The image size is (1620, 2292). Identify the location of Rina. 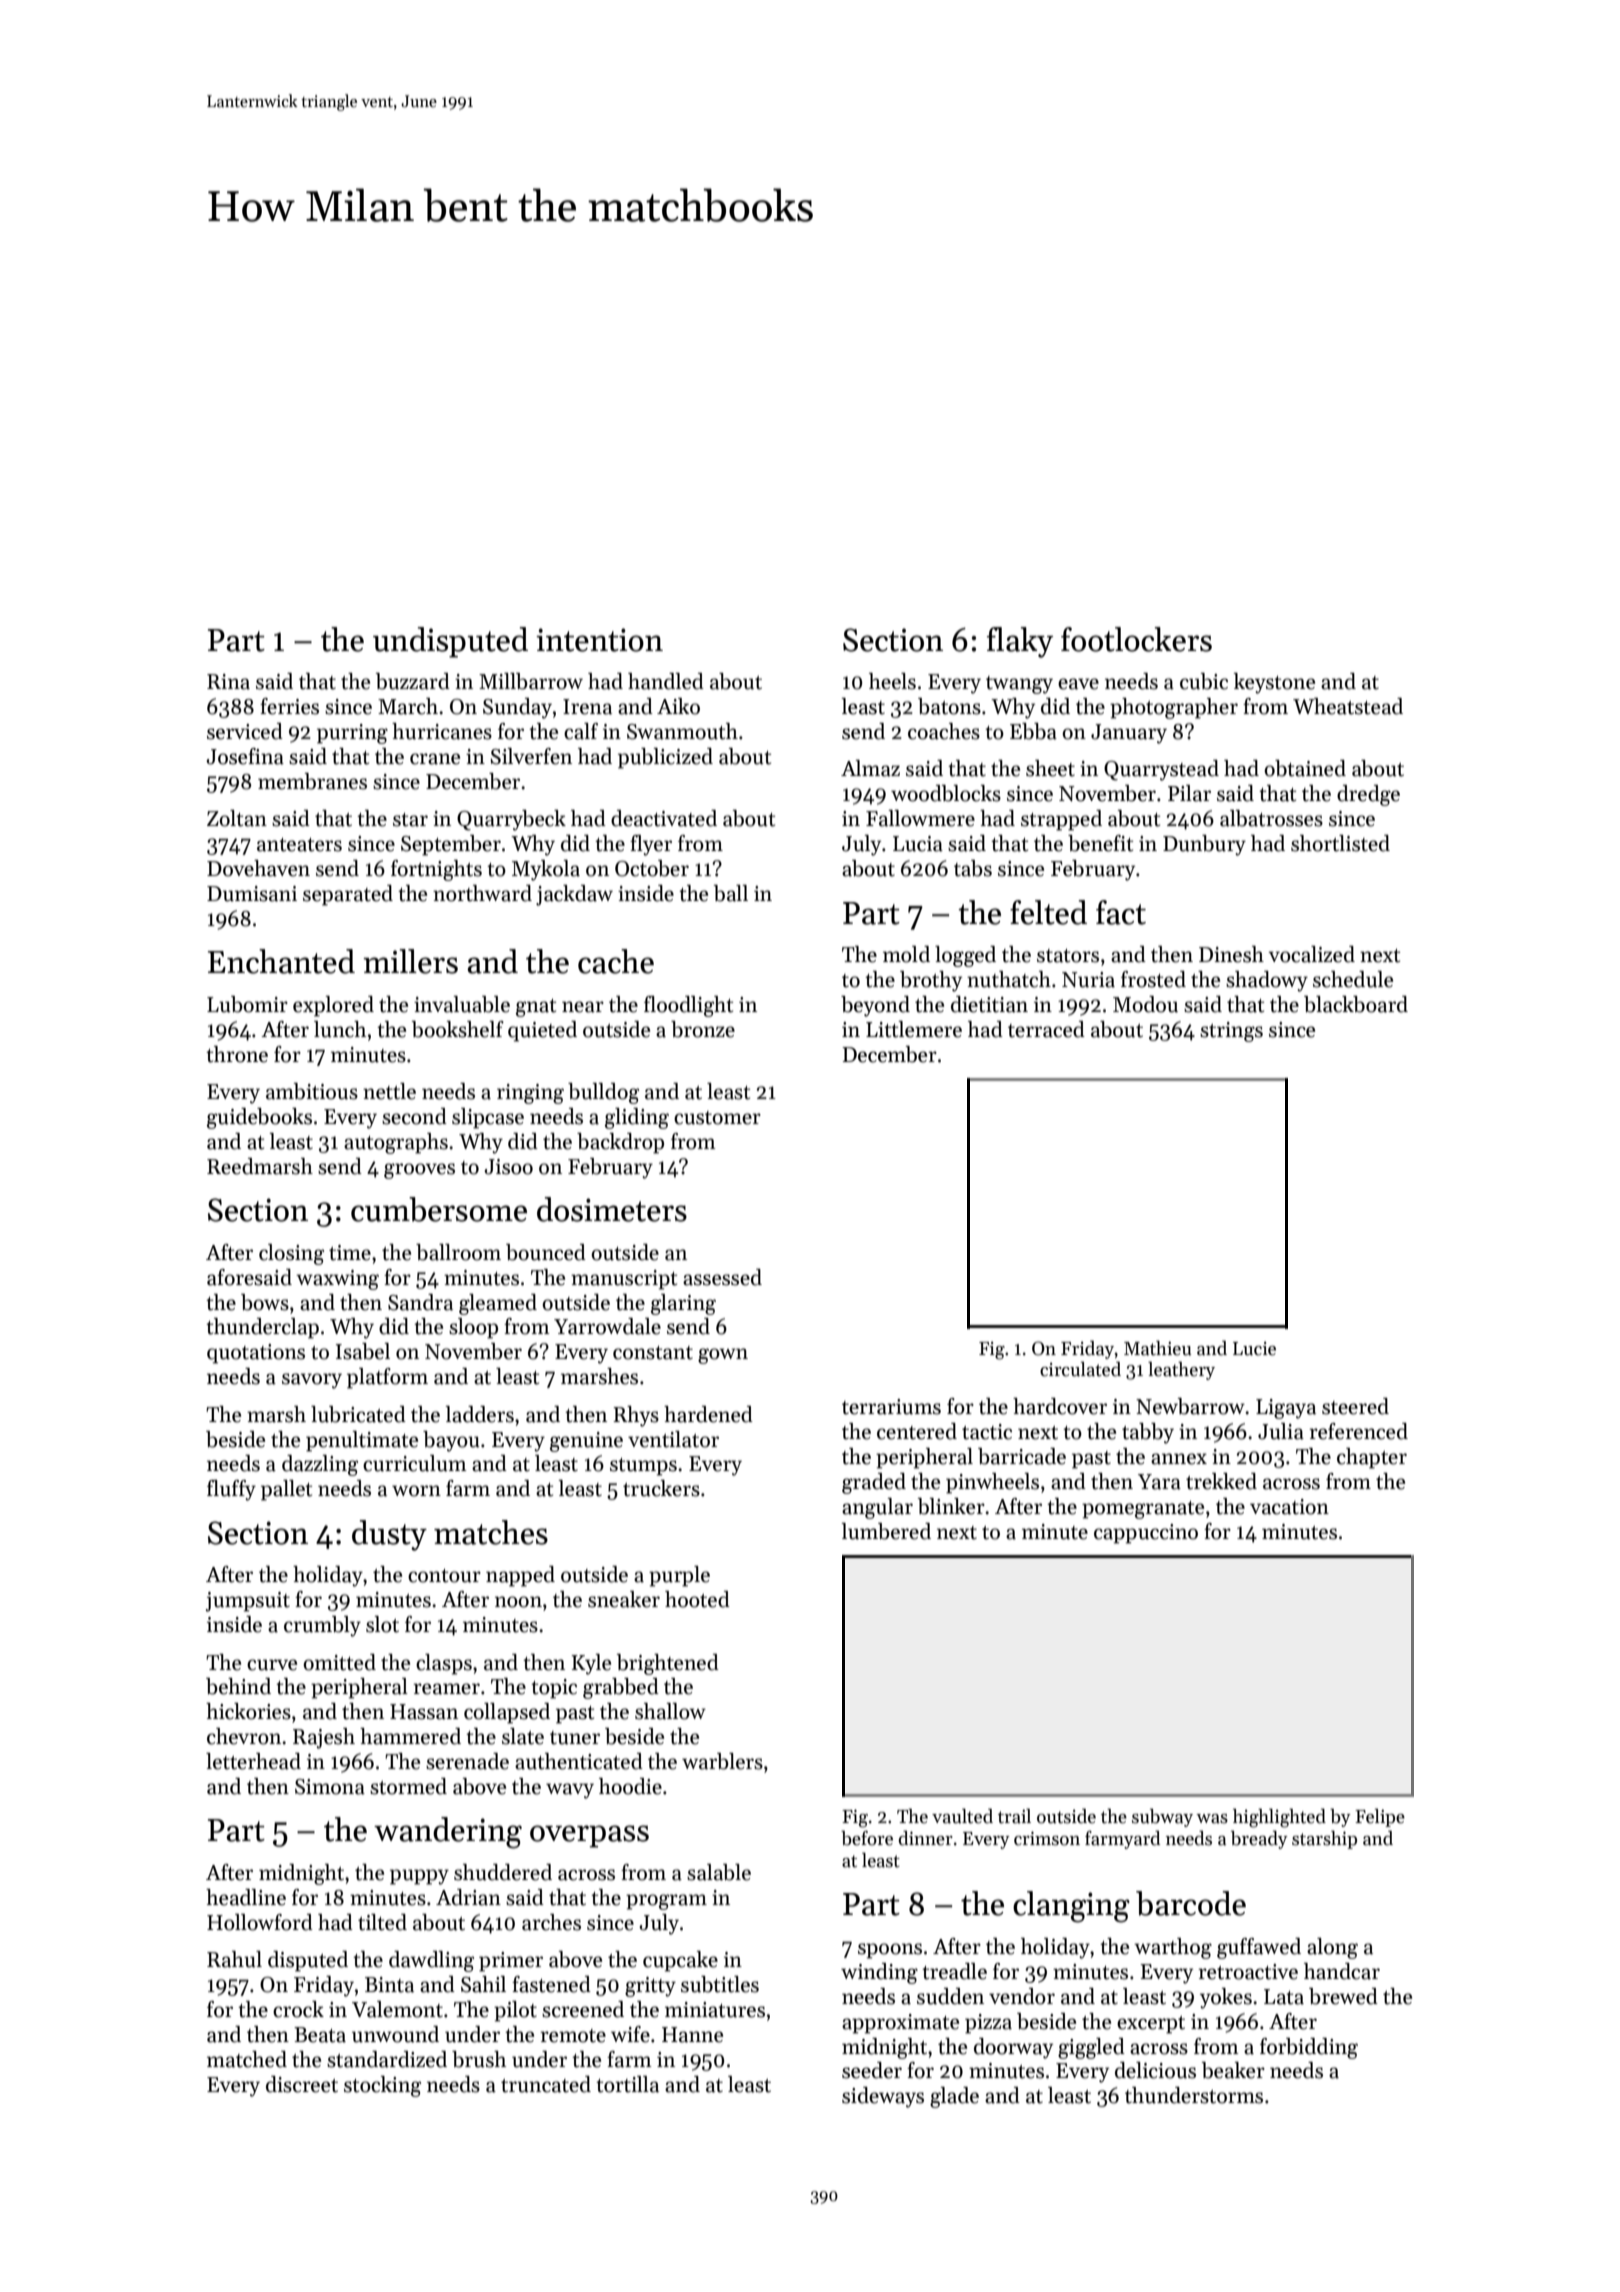
(228, 682).
